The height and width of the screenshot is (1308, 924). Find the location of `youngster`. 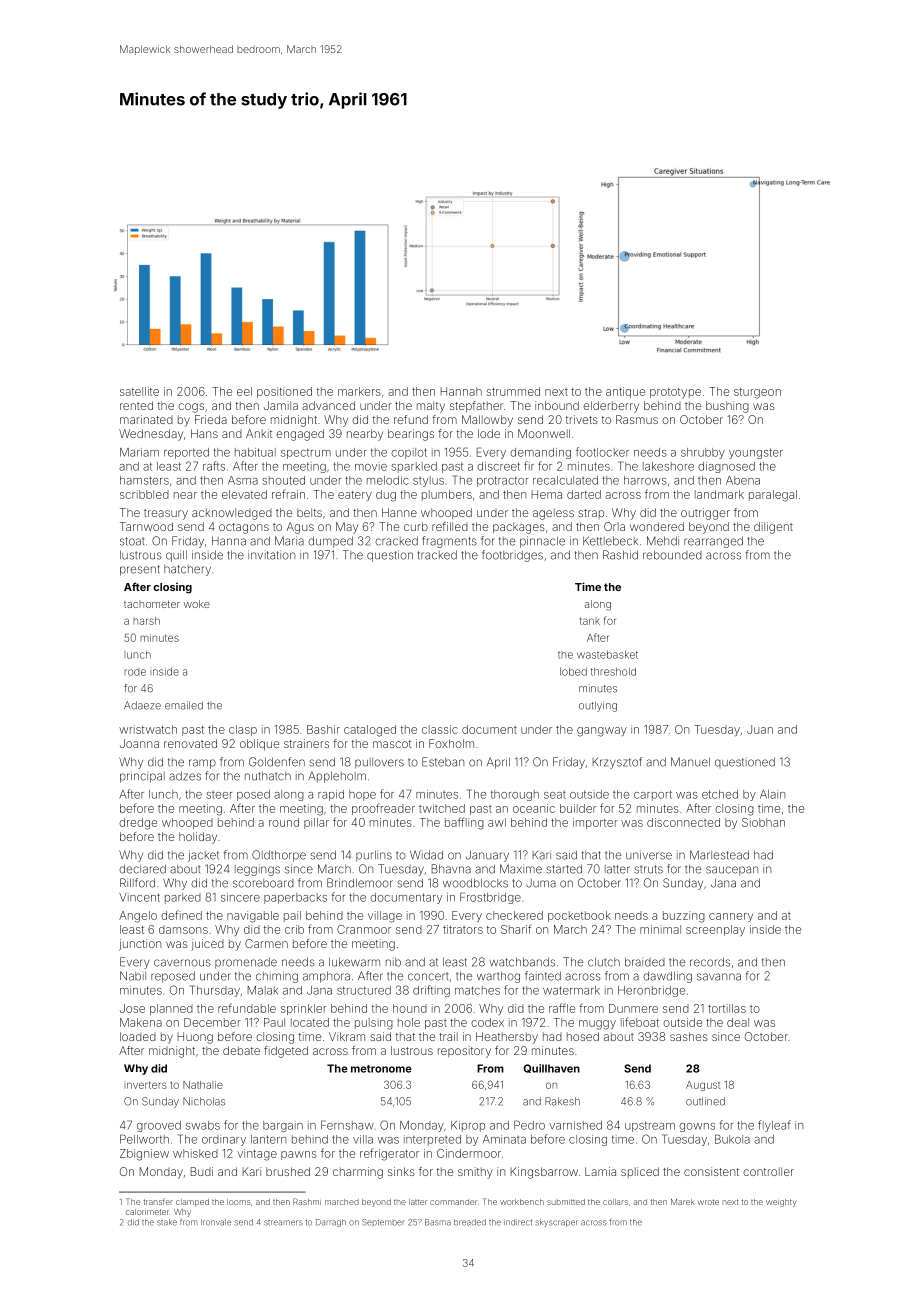

youngster is located at coordinates (756, 453).
